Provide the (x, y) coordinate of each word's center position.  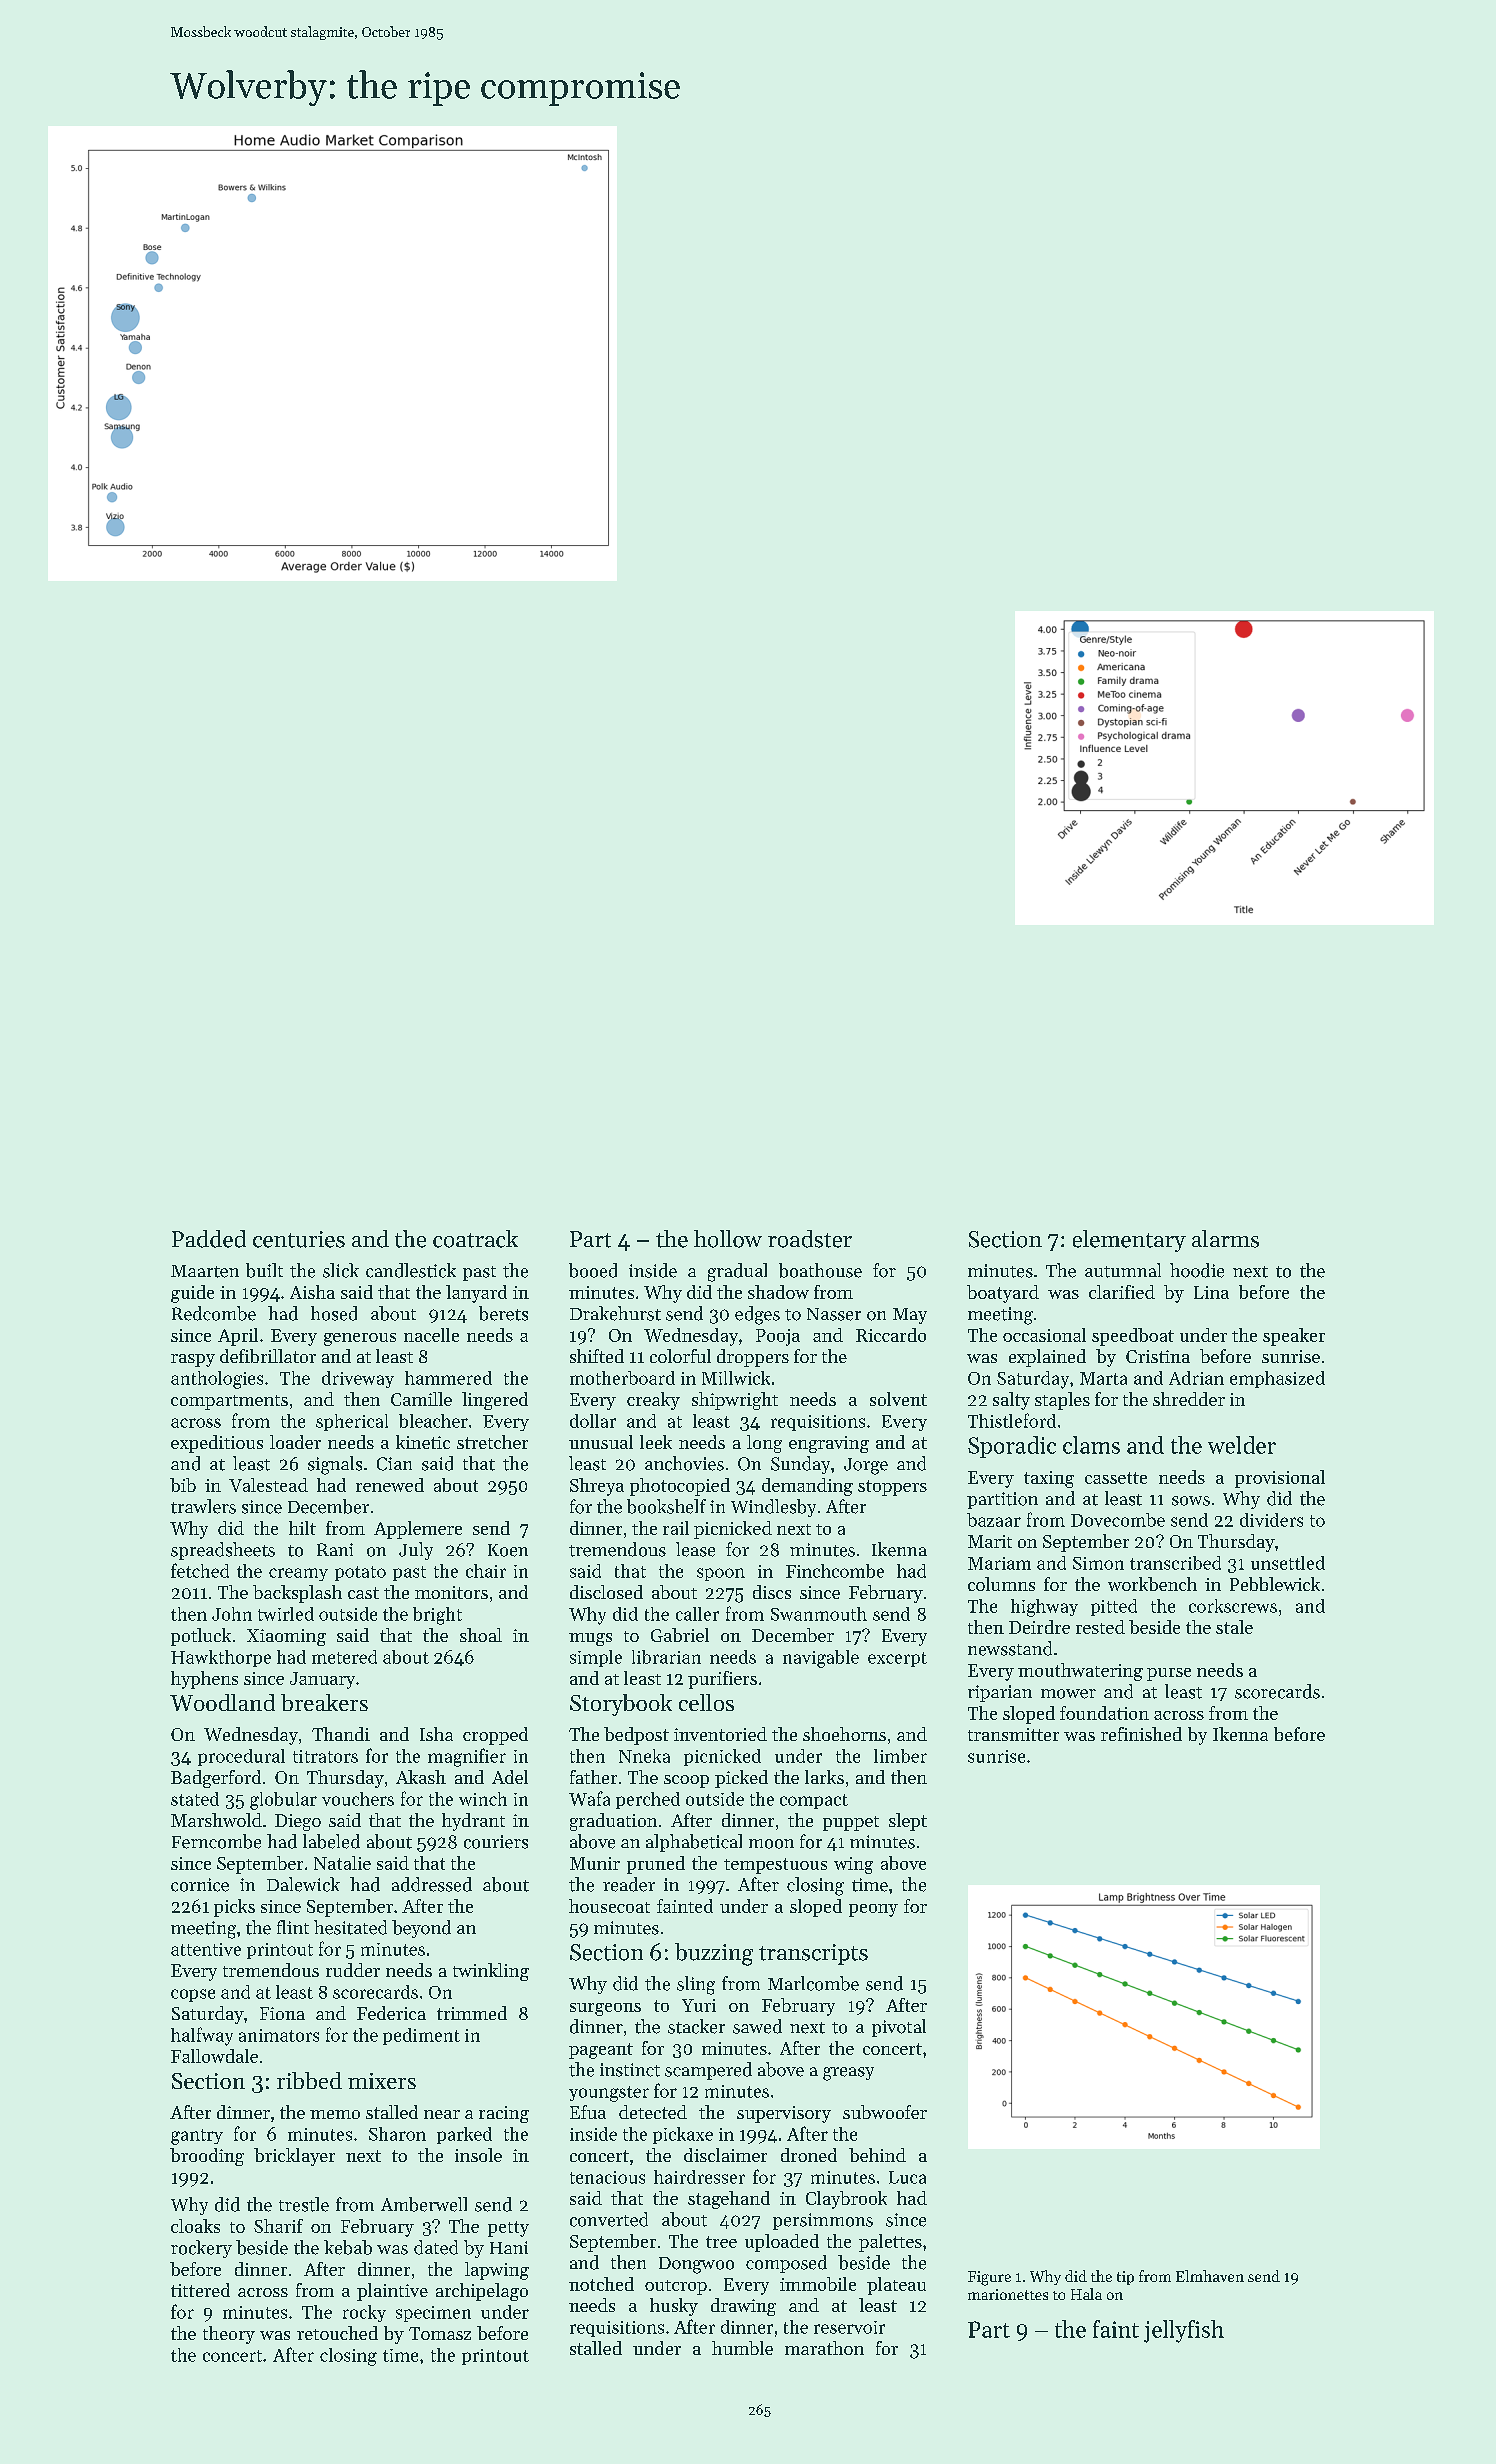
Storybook (621, 1705)
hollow (728, 1239)
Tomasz (440, 2333)
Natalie (342, 1863)
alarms (1225, 1239)
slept (908, 1822)
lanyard (476, 1294)
